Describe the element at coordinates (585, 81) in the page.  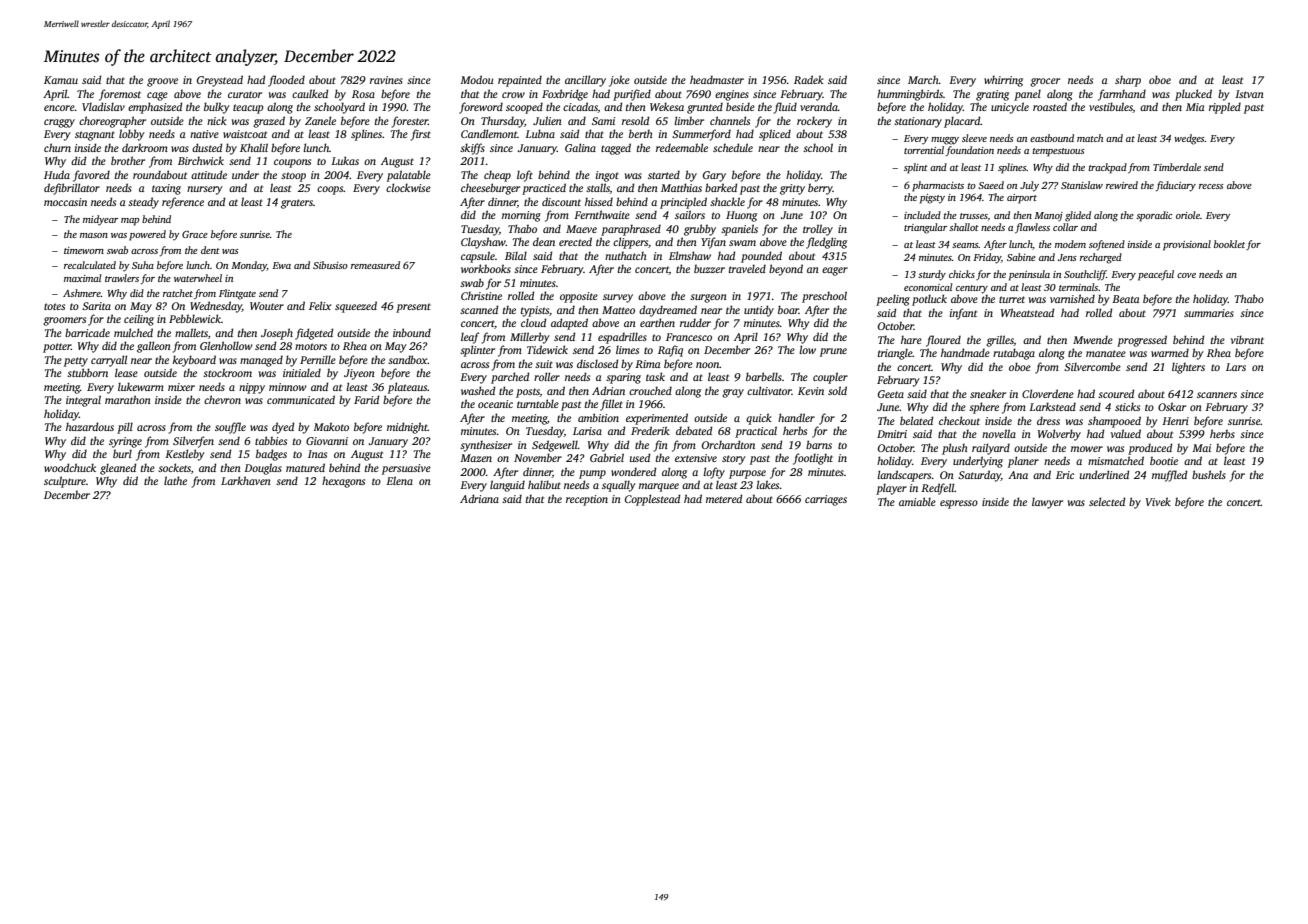
I see `ancillary` at that location.
